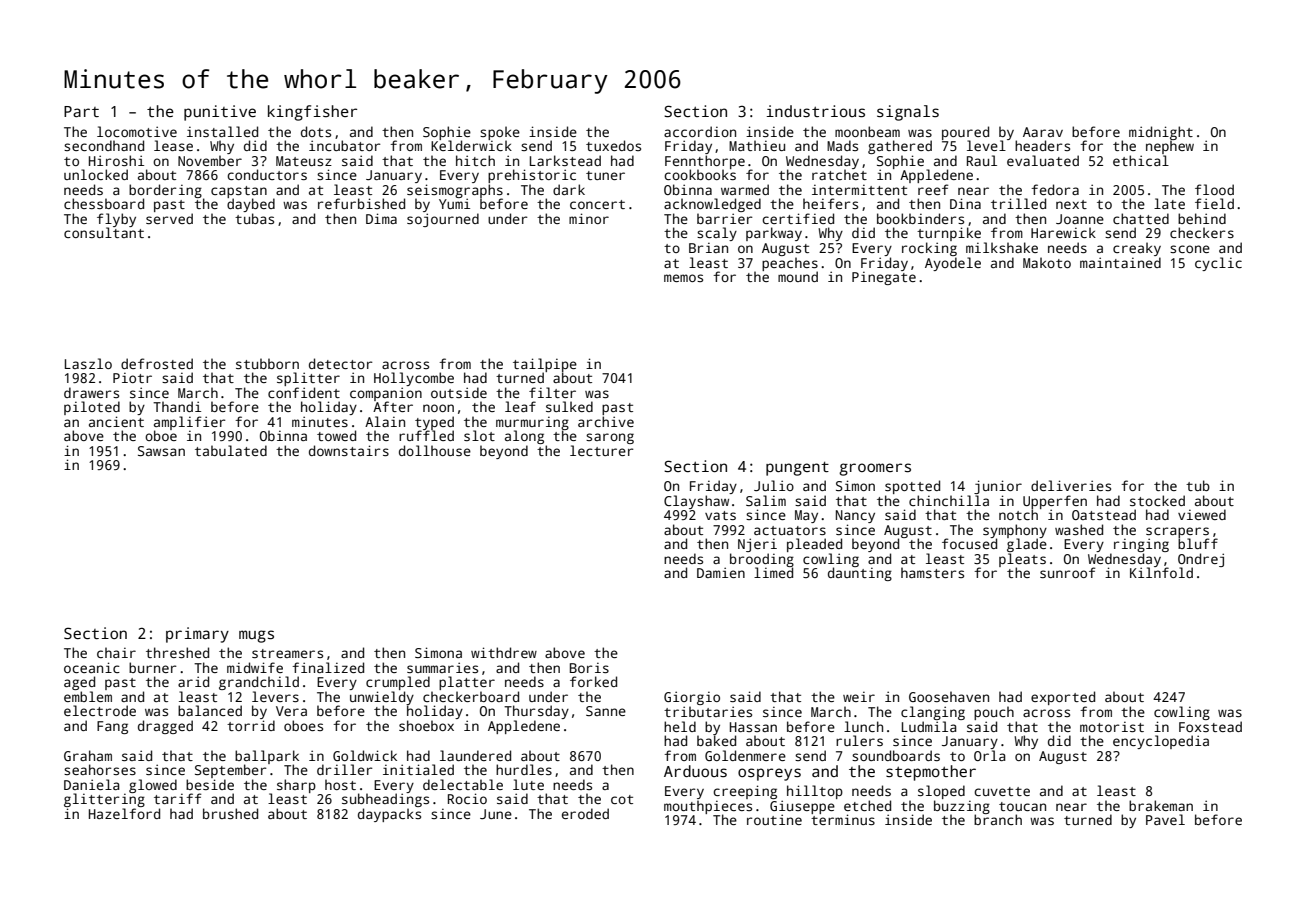 This screenshot has width=1308, height=924. I want to click on signals, so click(908, 113).
